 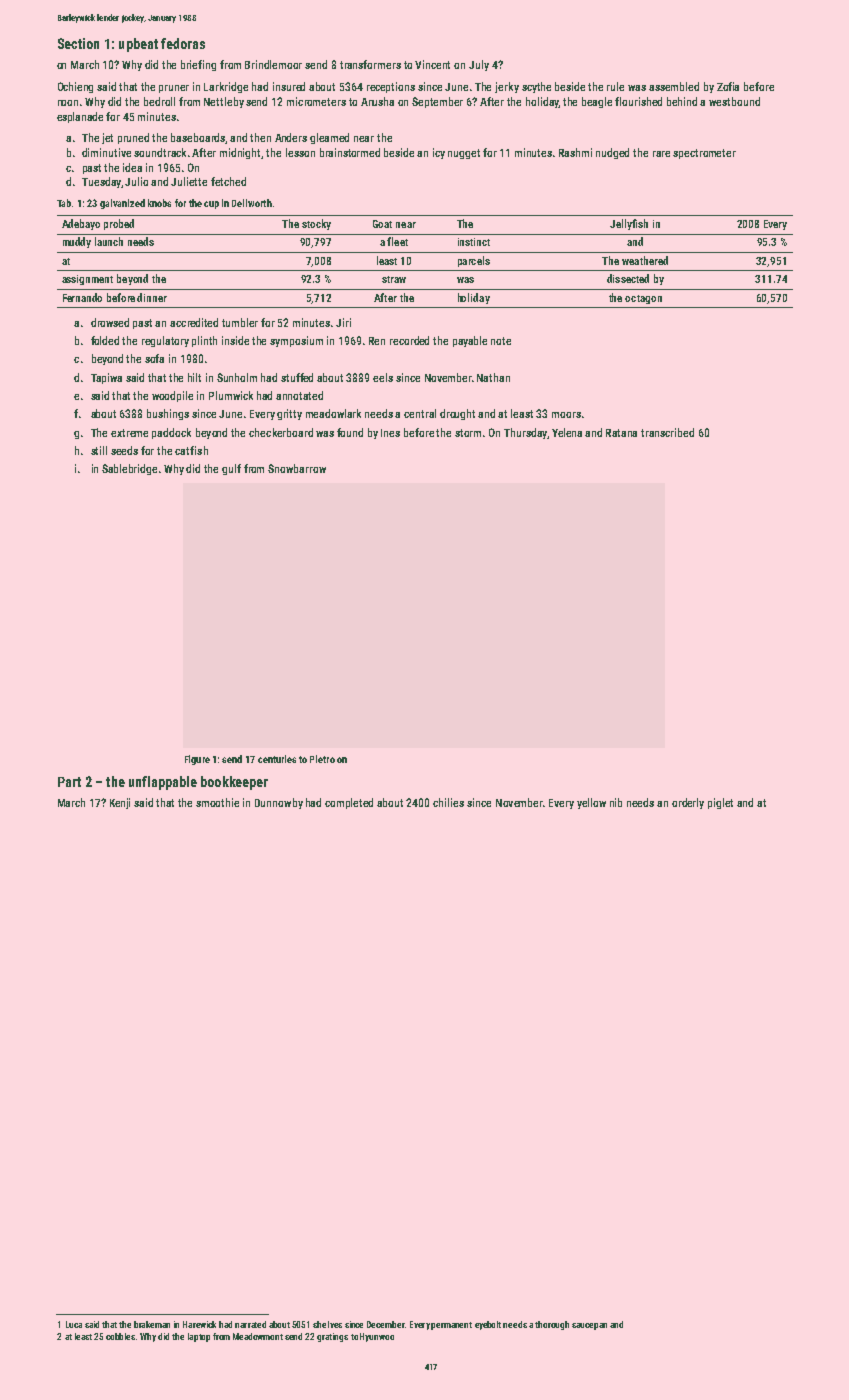 I want to click on instinct, so click(x=474, y=242).
